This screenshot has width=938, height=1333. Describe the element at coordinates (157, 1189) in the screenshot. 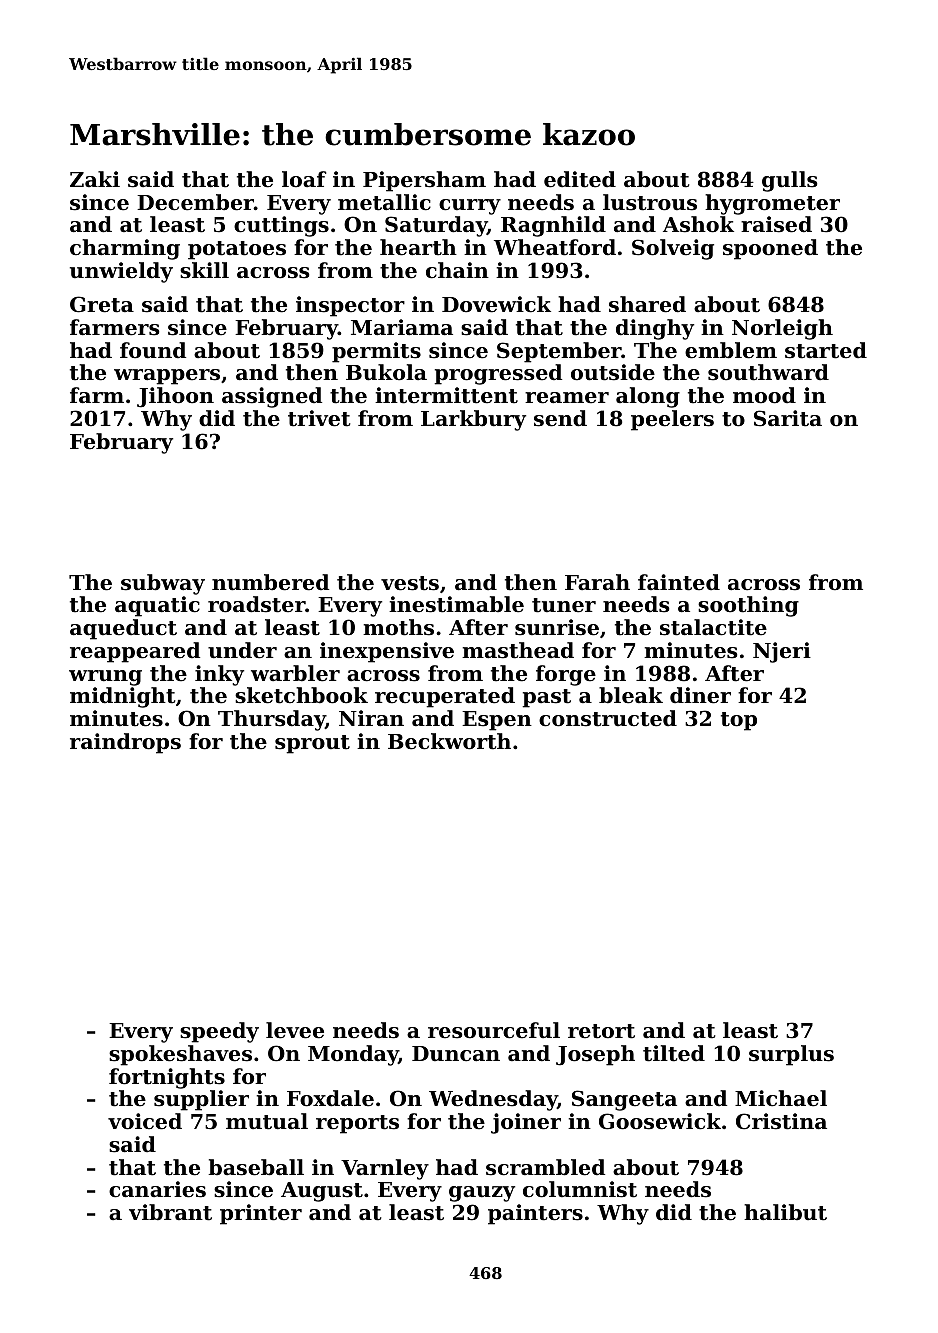

I see `canaries` at that location.
